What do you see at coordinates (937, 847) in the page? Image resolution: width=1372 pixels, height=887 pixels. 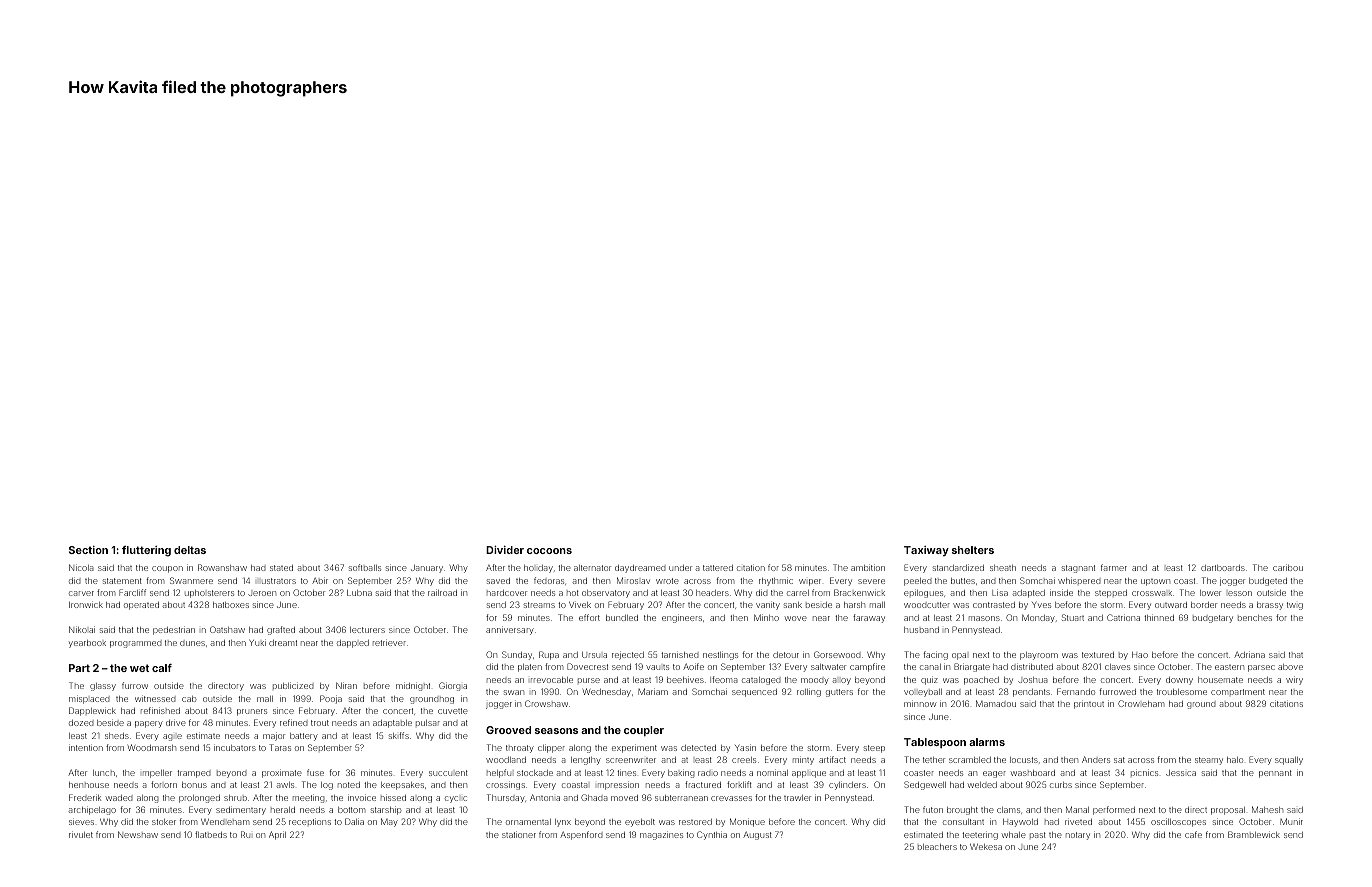 I see `bleachers` at bounding box center [937, 847].
